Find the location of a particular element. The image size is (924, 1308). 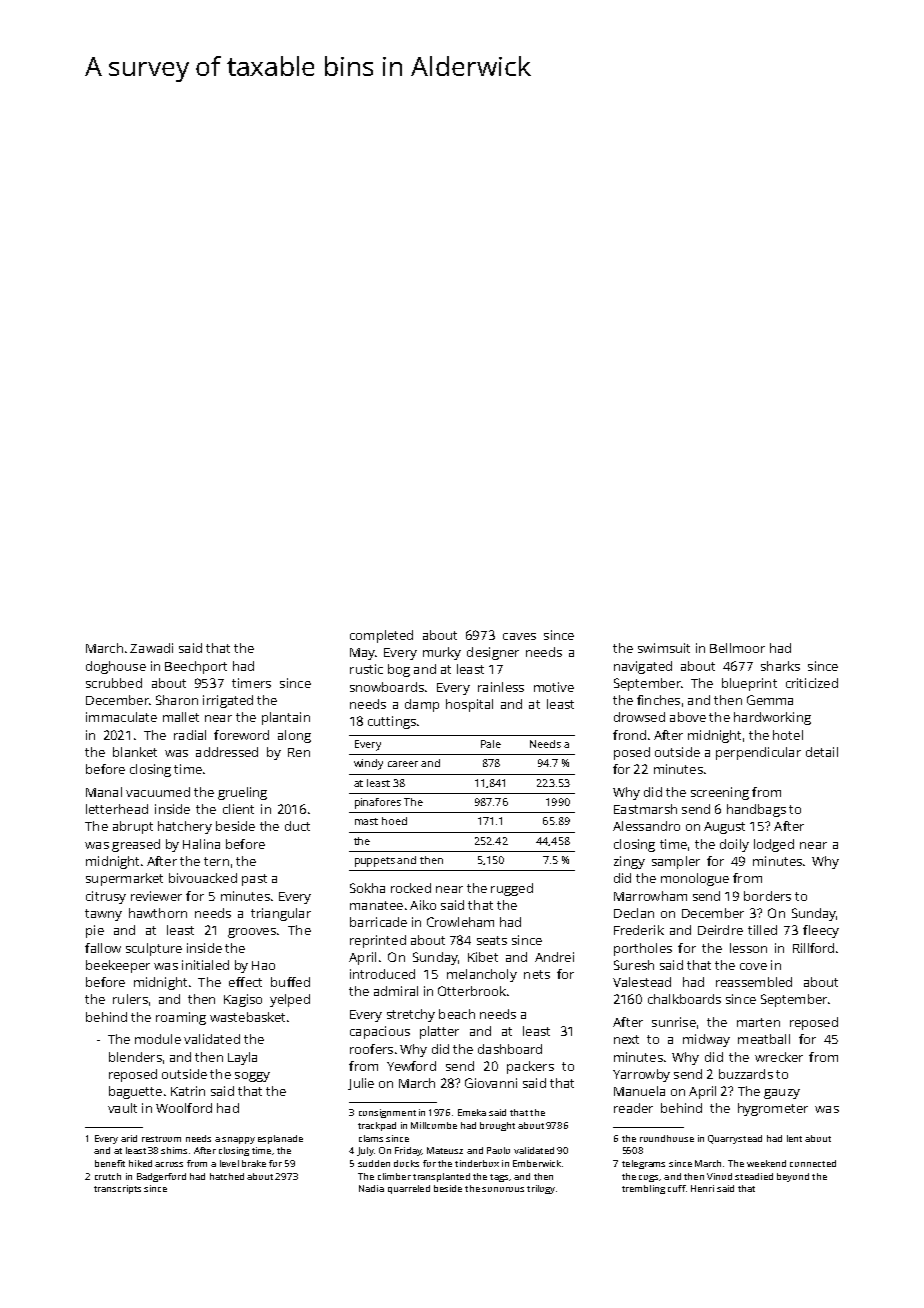

Bellmoor is located at coordinates (737, 648).
